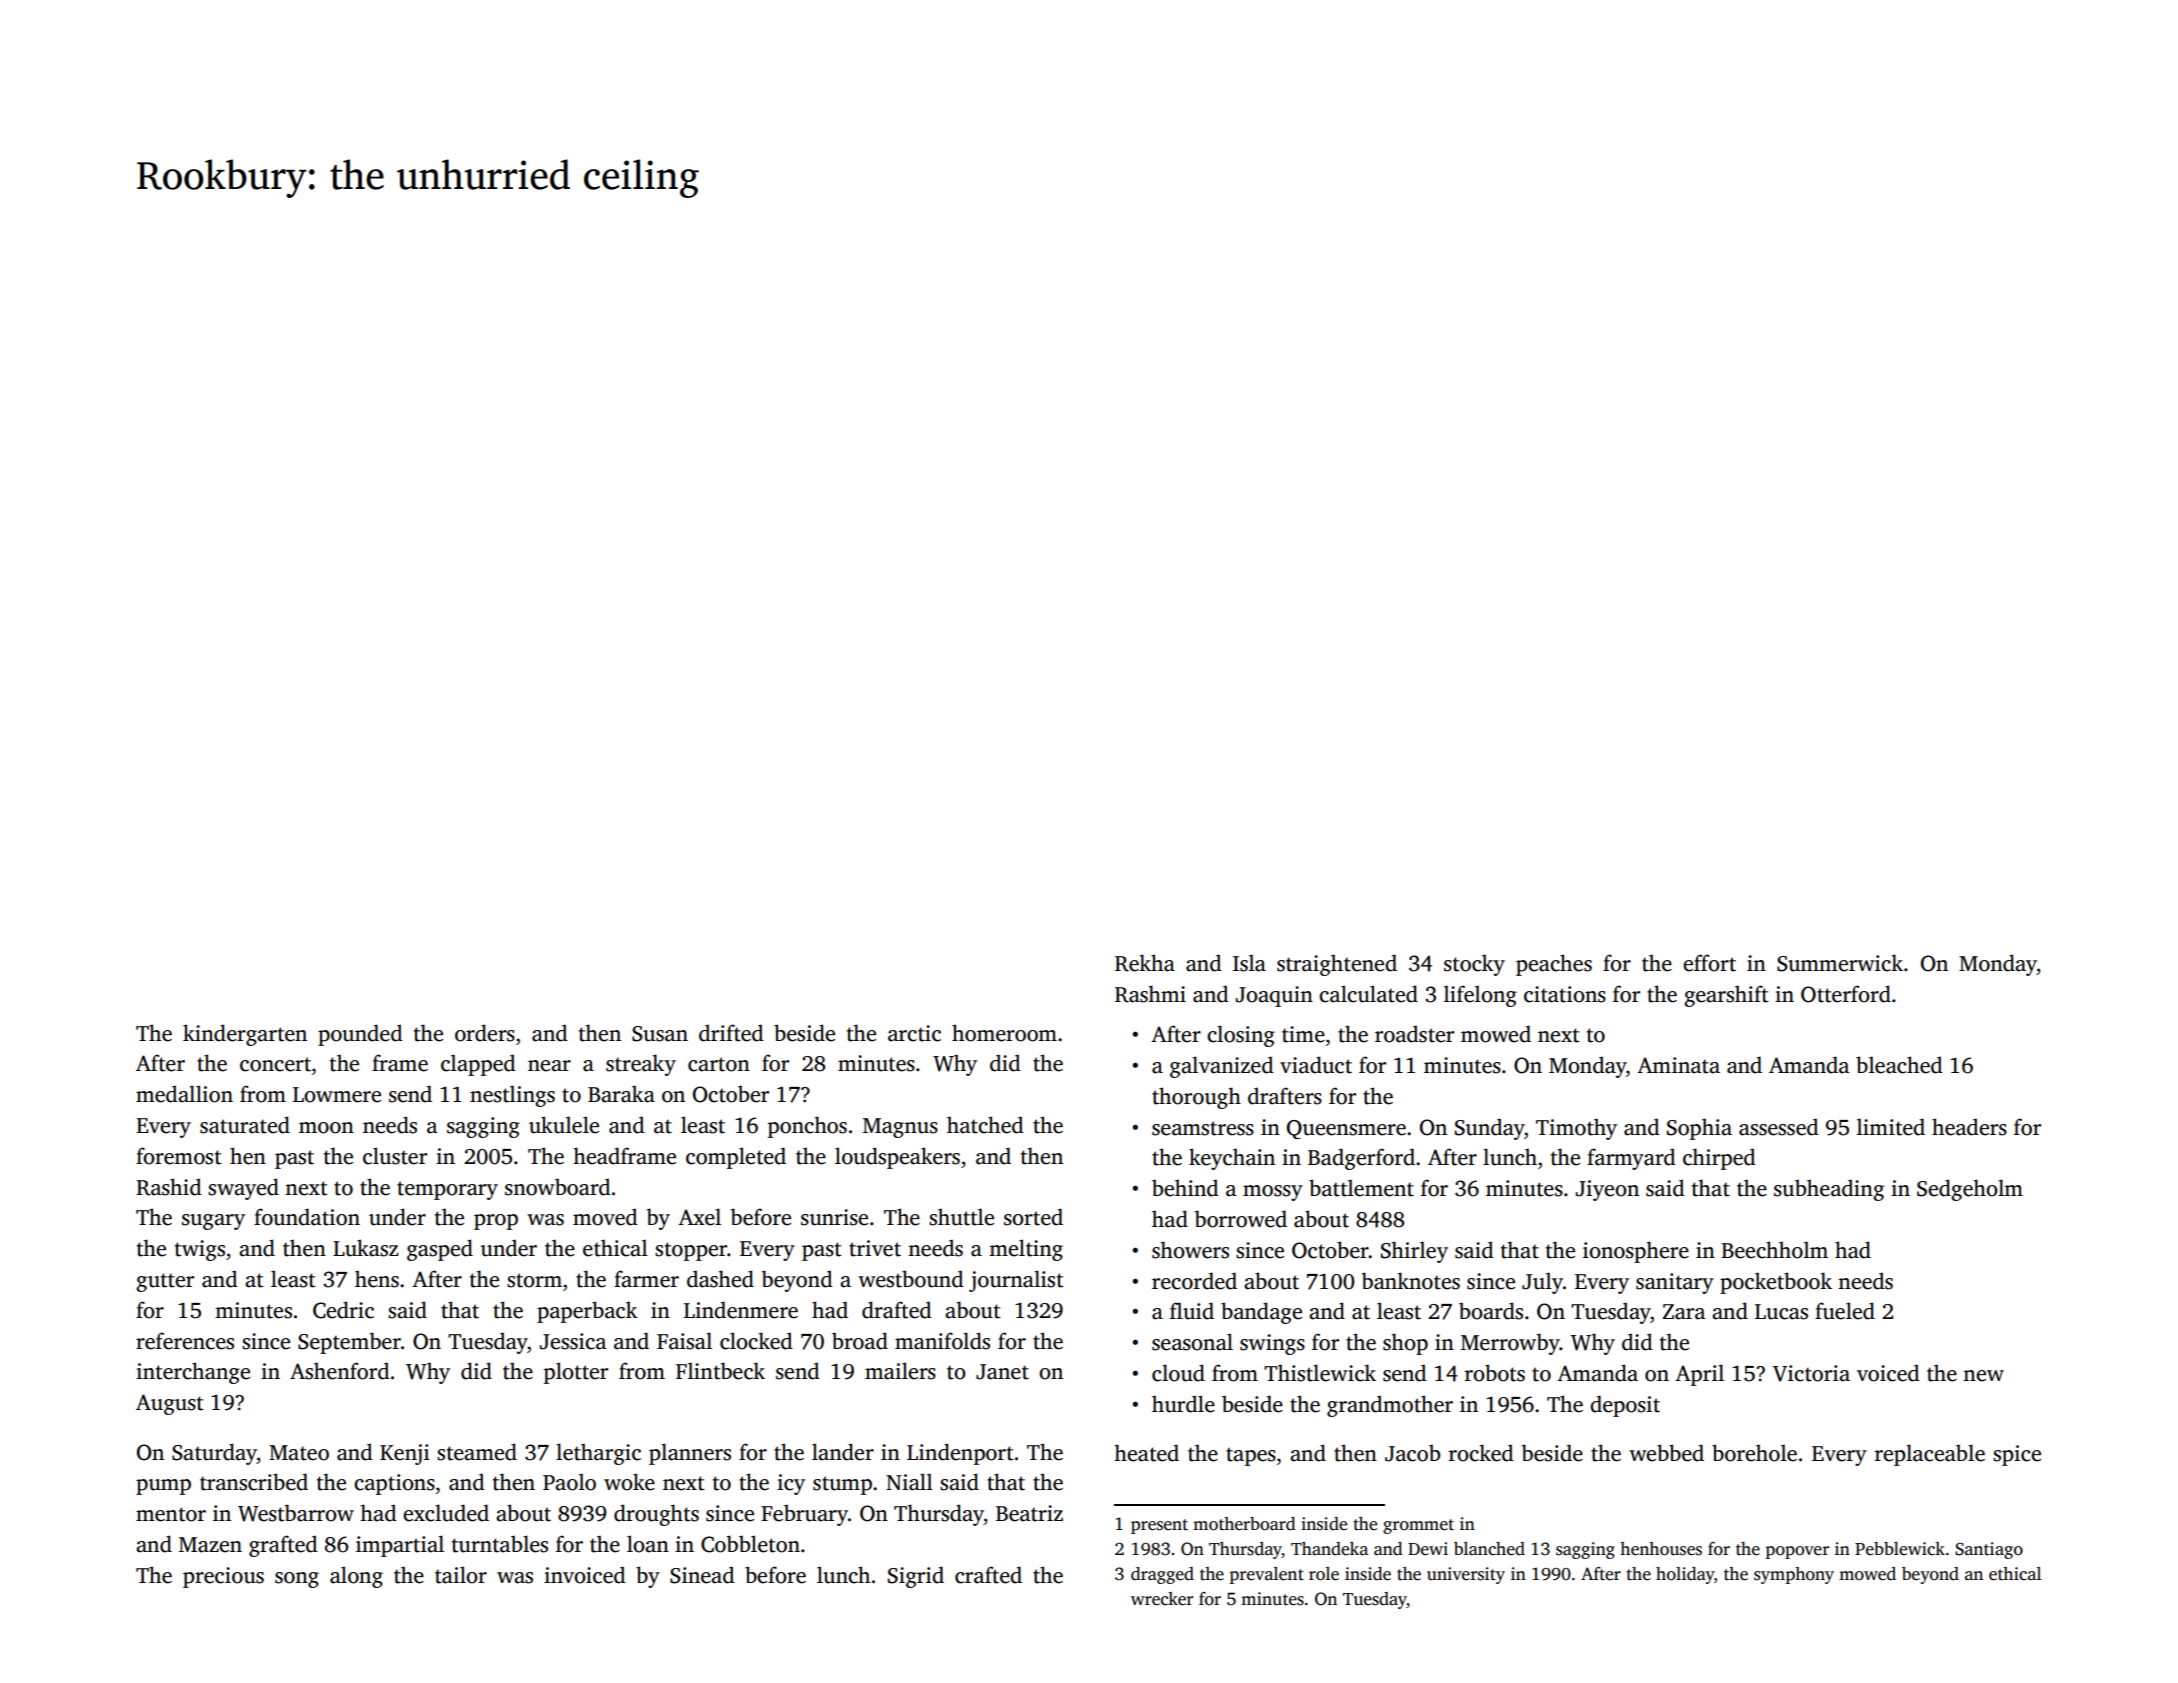 This screenshot has width=2178, height=1683. Describe the element at coordinates (1029, 1513) in the screenshot. I see `Beatriz` at that location.
